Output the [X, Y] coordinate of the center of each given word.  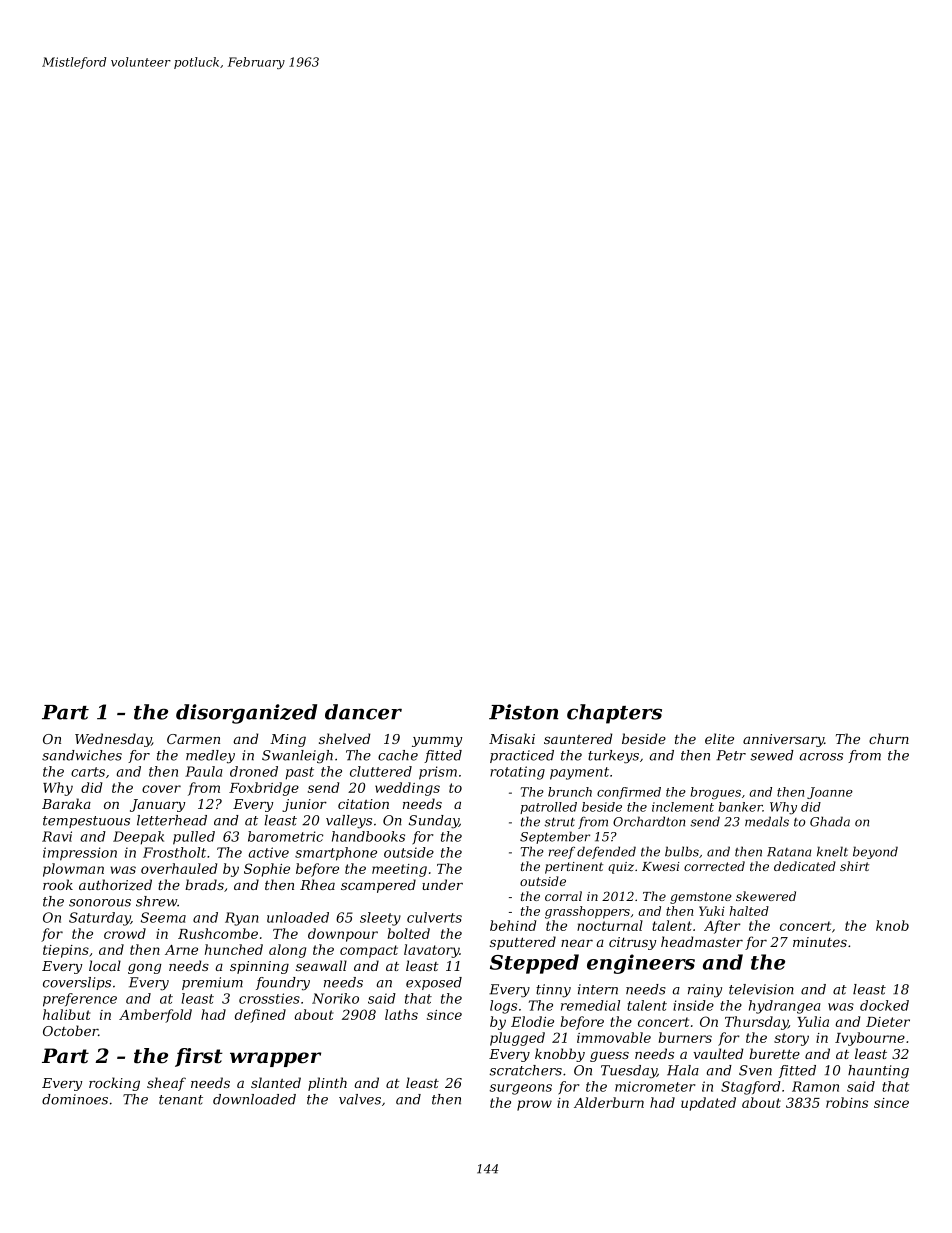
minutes [820, 942]
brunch [570, 792]
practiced [522, 756]
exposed [434, 983]
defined [260, 1016]
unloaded [298, 917]
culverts [434, 917]
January [157, 805]
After [722, 927]
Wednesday [113, 740]
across [821, 757]
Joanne [830, 793]
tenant [181, 1100]
